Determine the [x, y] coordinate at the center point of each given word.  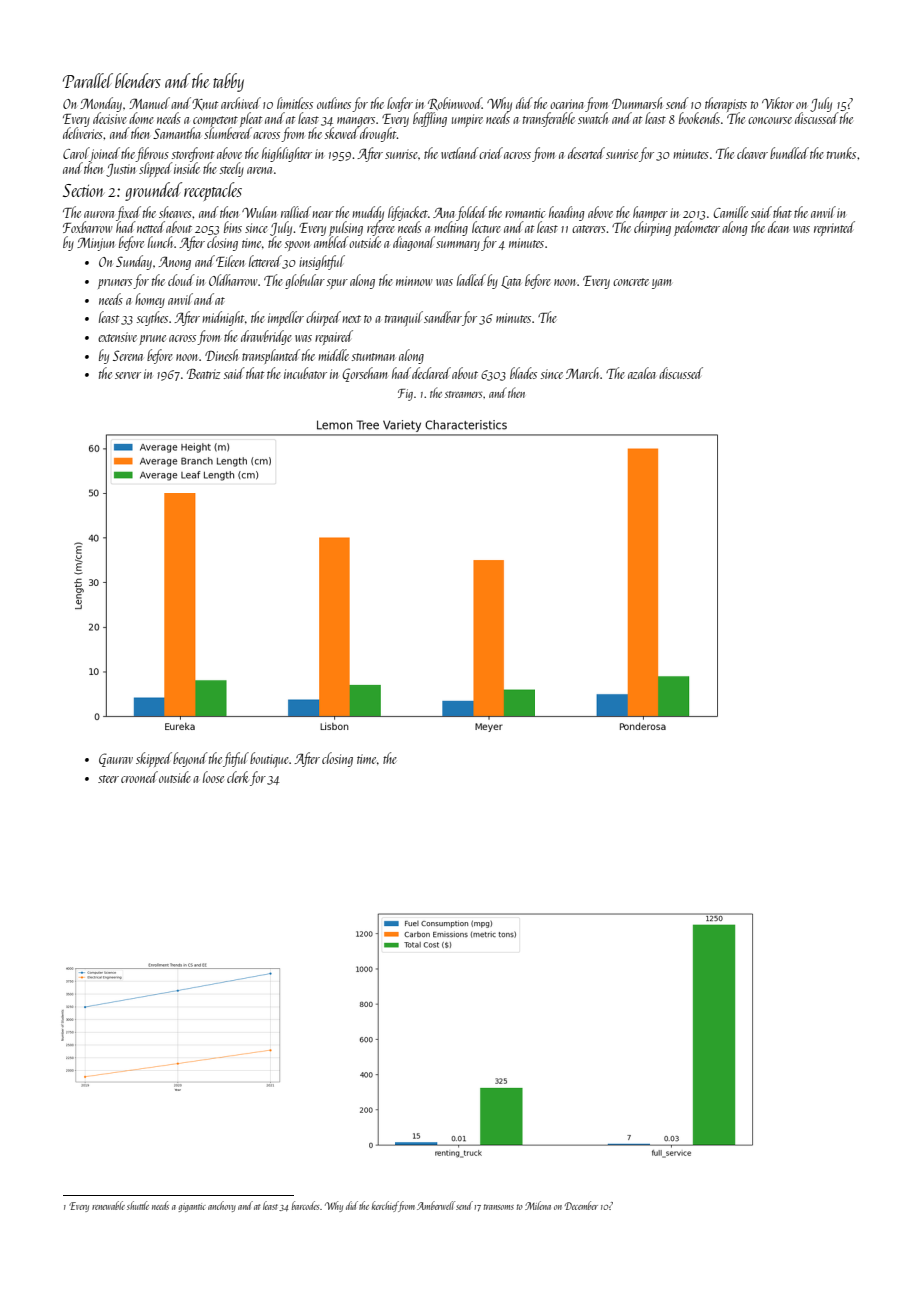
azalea [642, 373]
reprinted [834, 228]
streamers [463, 394]
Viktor [778, 103]
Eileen [230, 261]
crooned [139, 777]
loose [213, 777]
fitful [236, 759]
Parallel [88, 80]
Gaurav [116, 760]
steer [108, 779]
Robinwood [455, 103]
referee [381, 228]
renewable [108, 1205]
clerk [237, 777]
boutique [269, 760]
